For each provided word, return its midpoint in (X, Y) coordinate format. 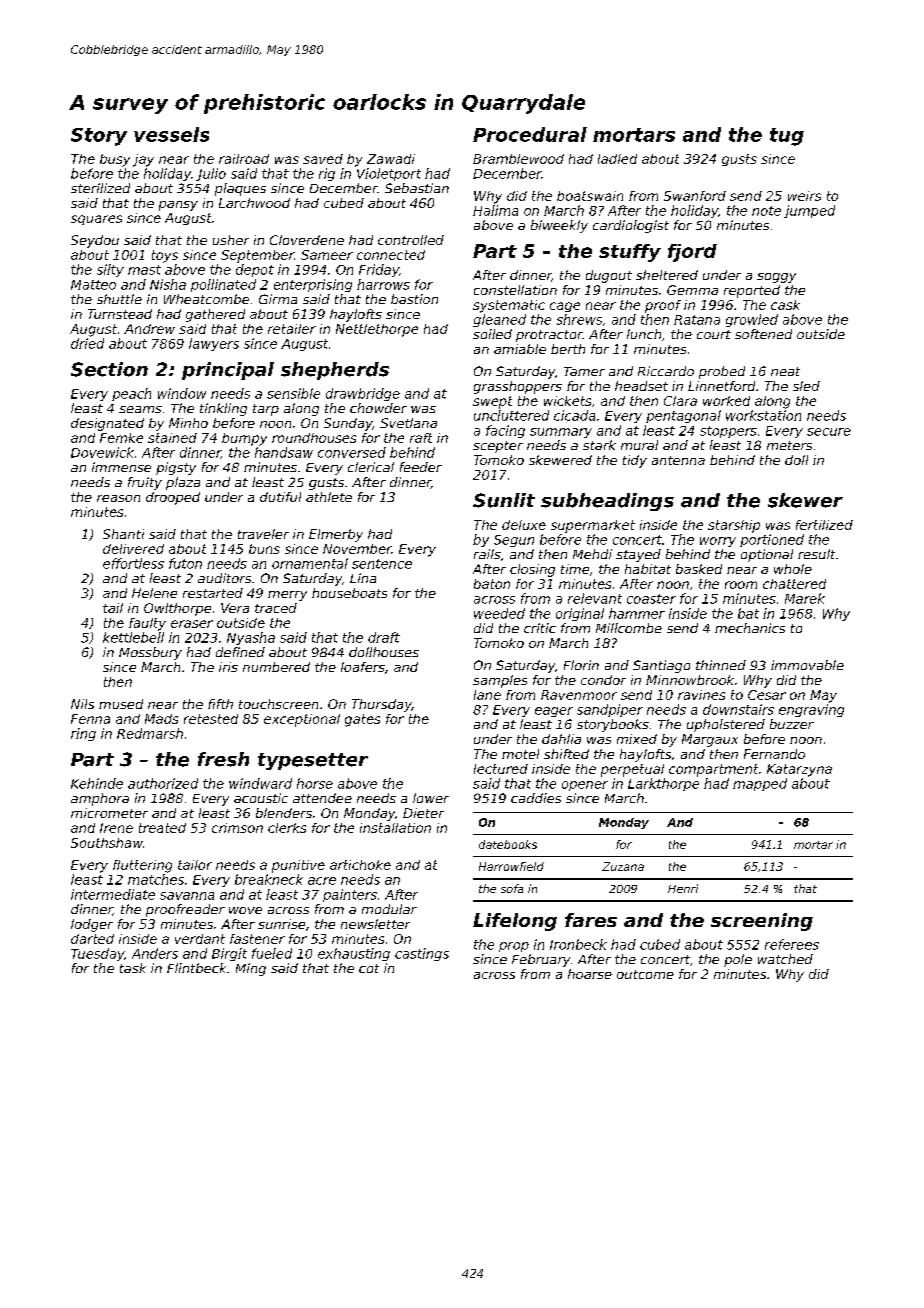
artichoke (360, 865)
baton (492, 584)
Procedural (530, 134)
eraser (192, 624)
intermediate (113, 894)
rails (487, 554)
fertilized (824, 525)
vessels (171, 134)
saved (323, 159)
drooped (173, 498)
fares (591, 920)
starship (734, 526)
